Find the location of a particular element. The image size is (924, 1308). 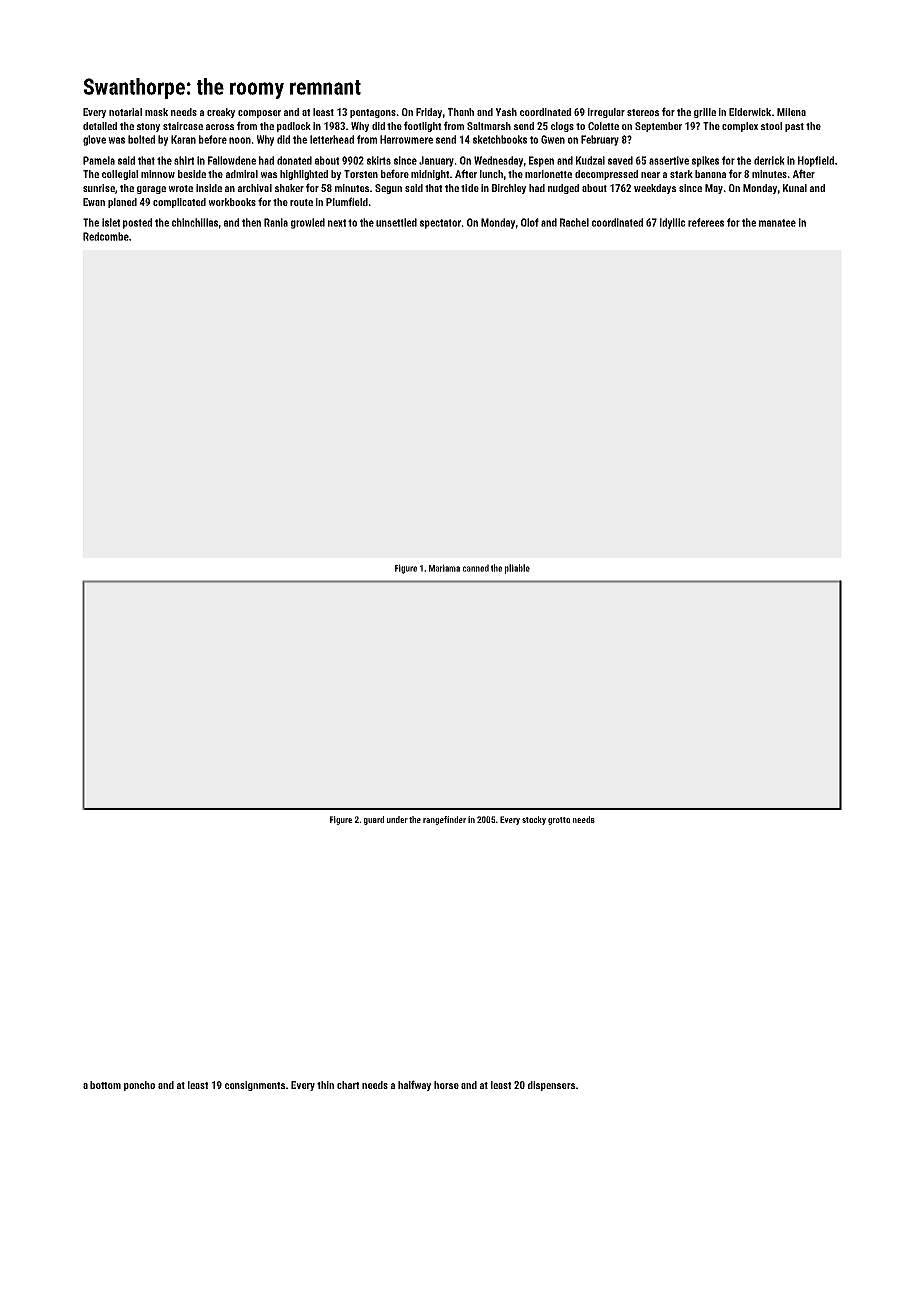

guard is located at coordinates (374, 820).
